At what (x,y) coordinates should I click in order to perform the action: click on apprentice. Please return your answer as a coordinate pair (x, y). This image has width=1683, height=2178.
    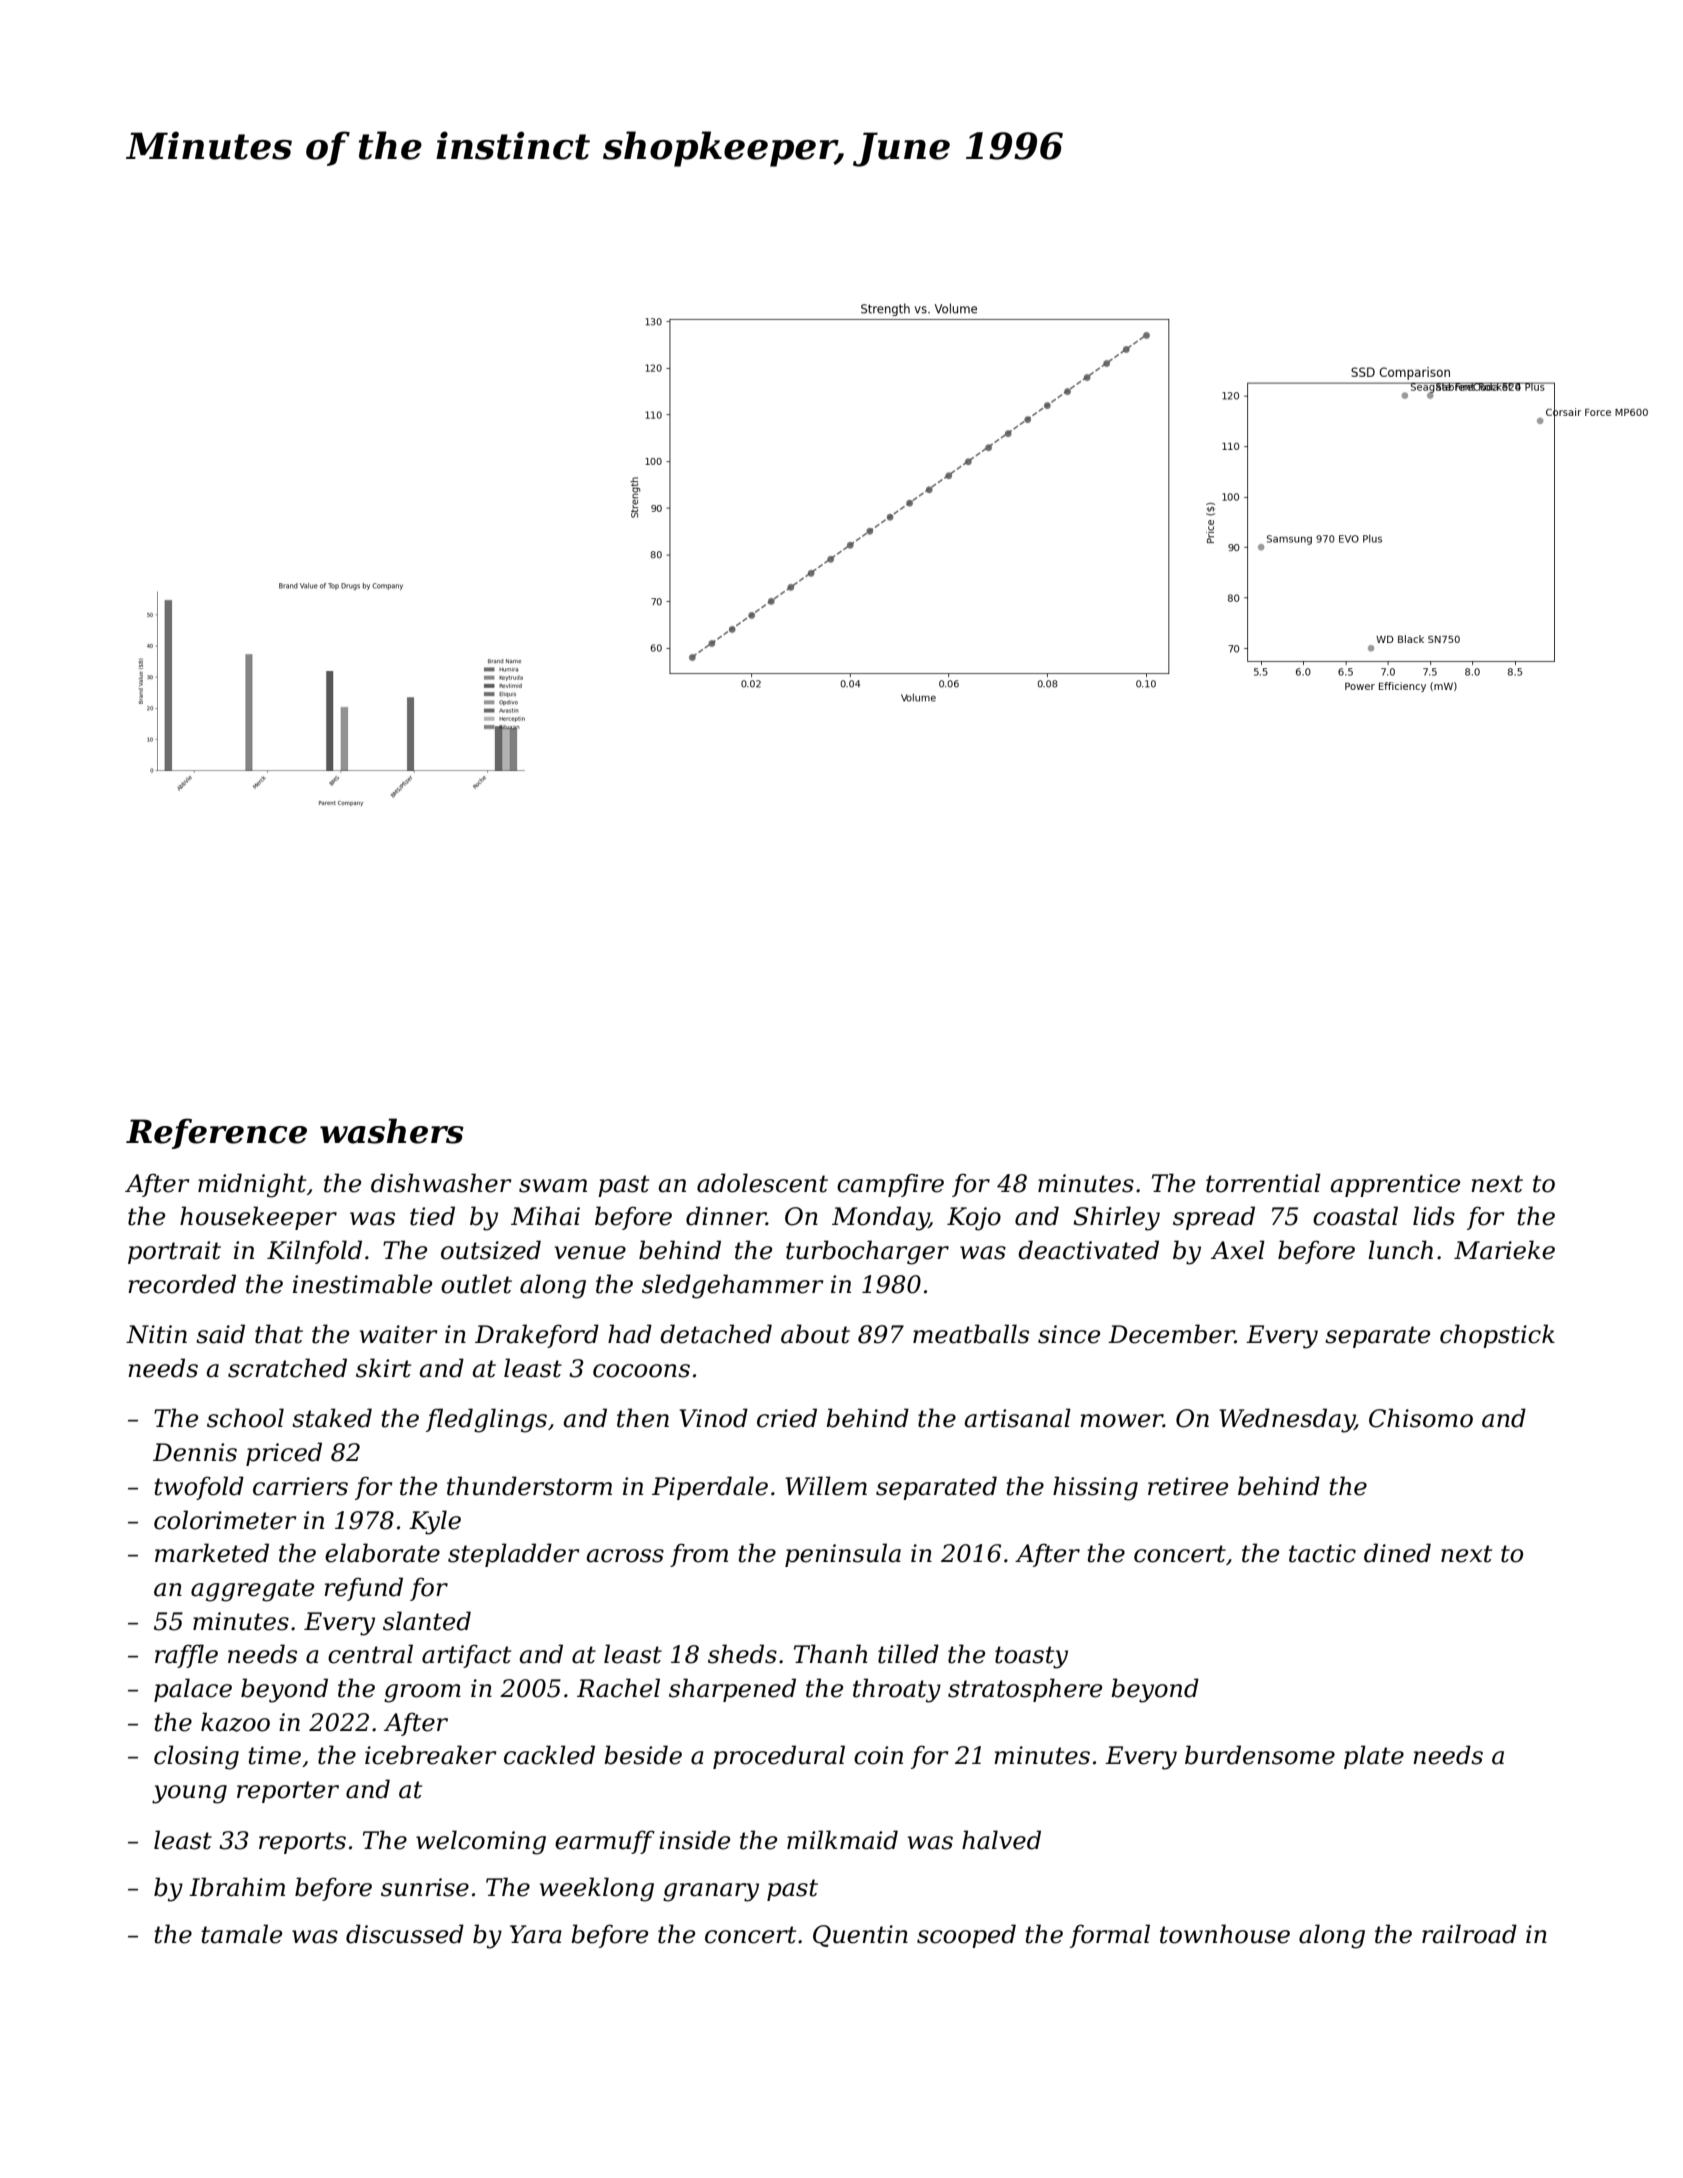
    Looking at the image, I should click on (1395, 1185).
